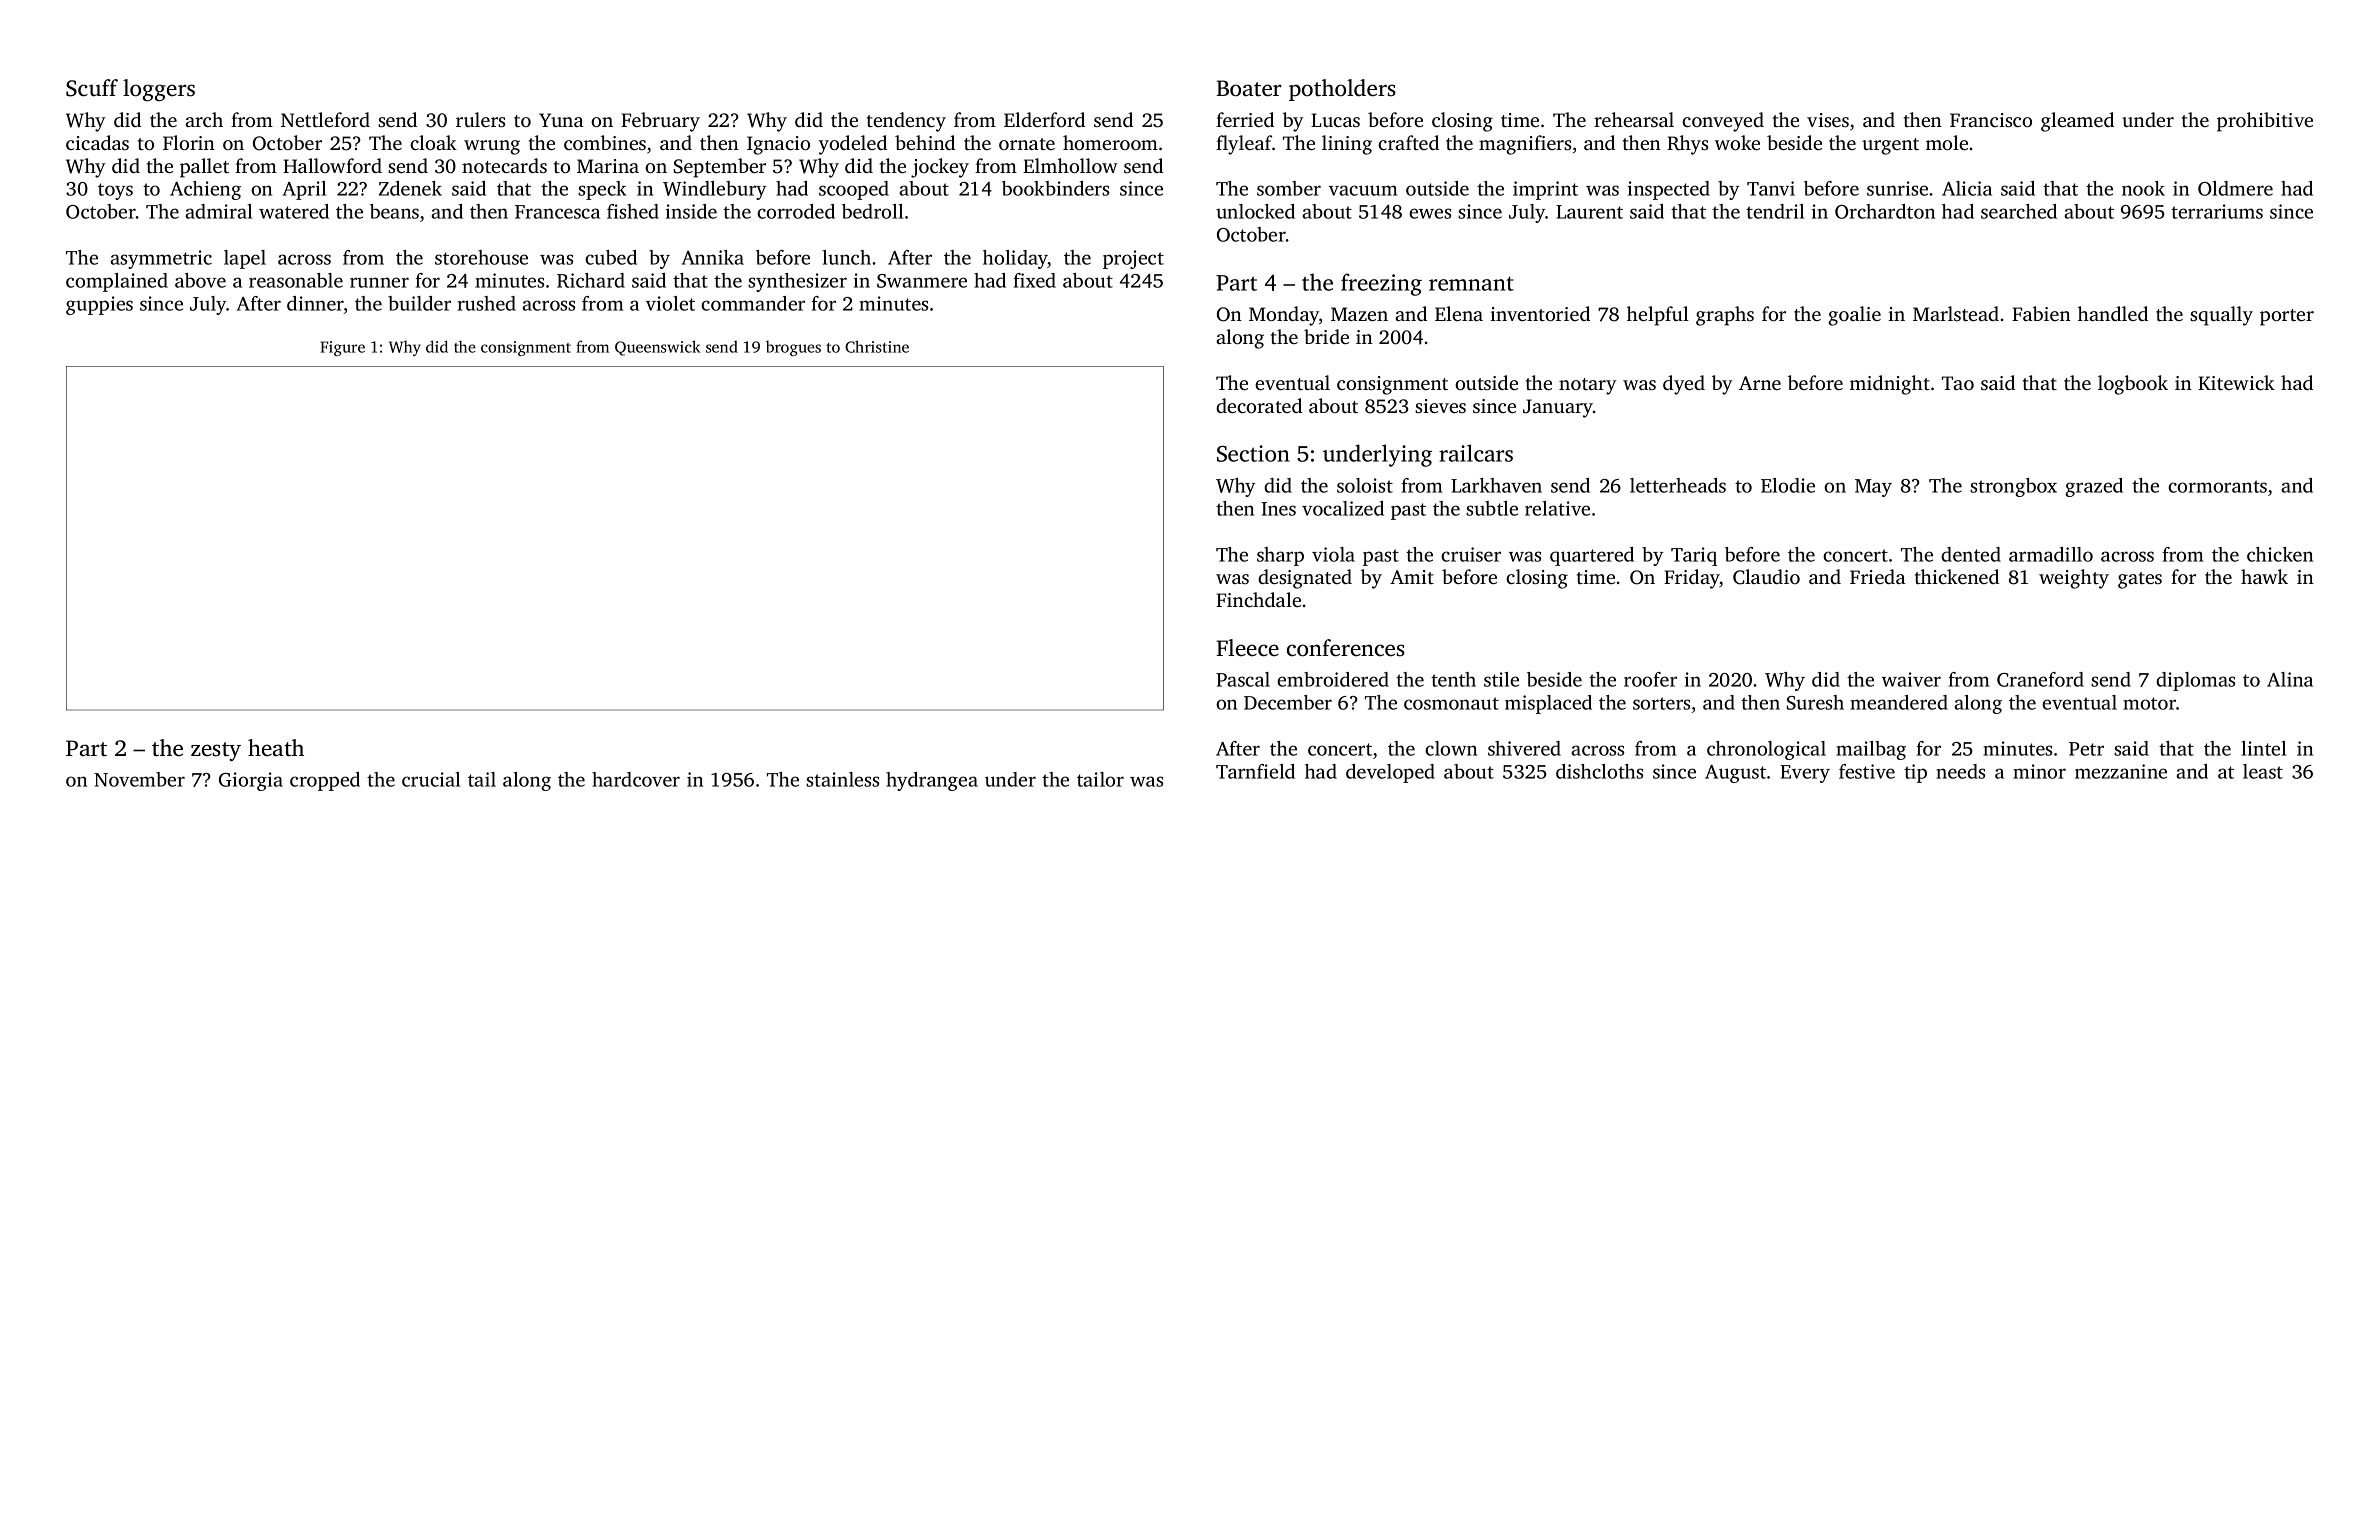 Image resolution: width=2380 pixels, height=1540 pixels. Describe the element at coordinates (2265, 122) in the screenshot. I see `prohibitive` at that location.
